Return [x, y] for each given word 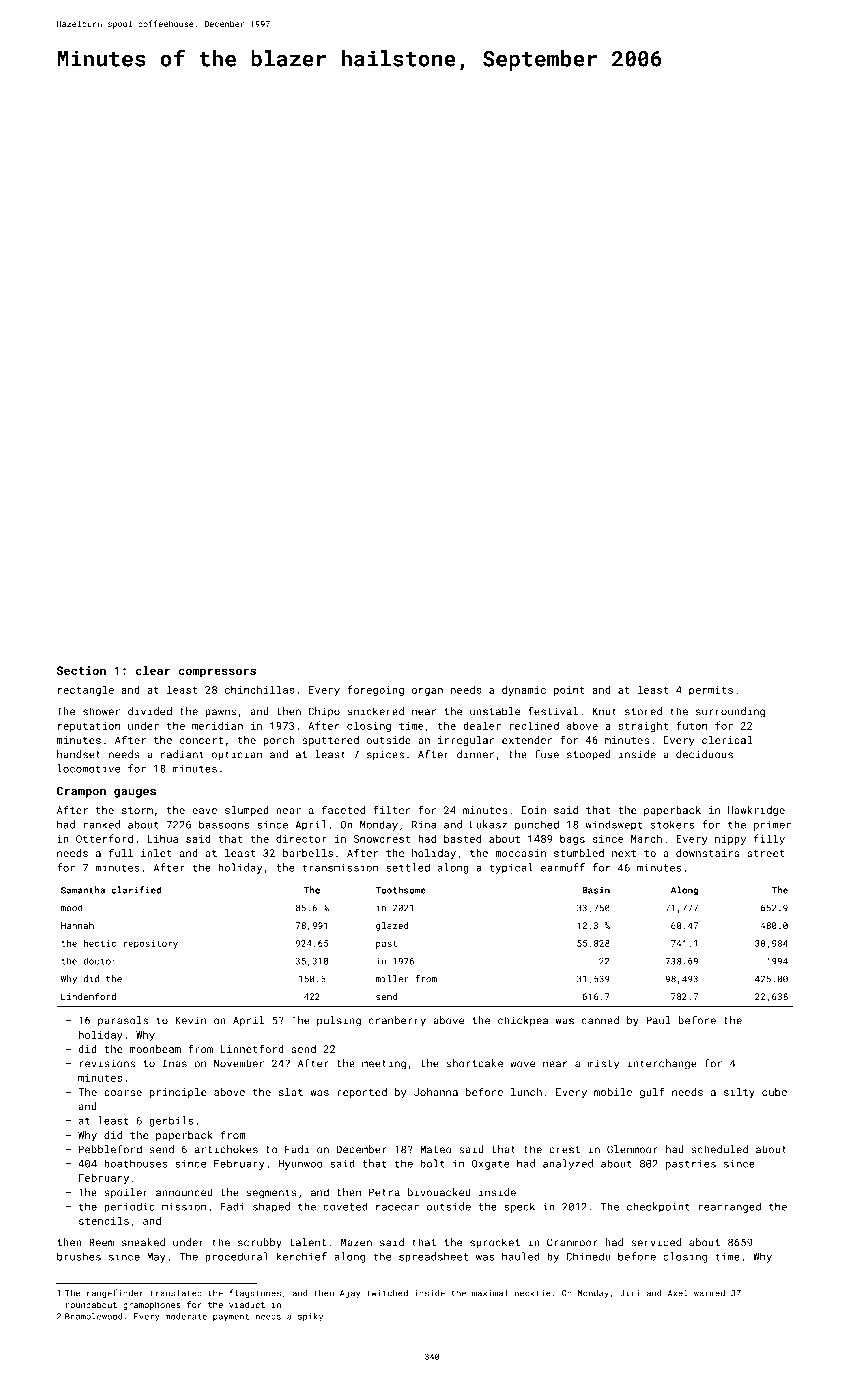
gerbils [171, 1121]
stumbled [579, 853]
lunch [526, 1092]
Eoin [534, 810]
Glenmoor [632, 1149]
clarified [136, 890]
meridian [217, 725]
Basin [596, 890]
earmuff [563, 867]
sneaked [143, 1242]
